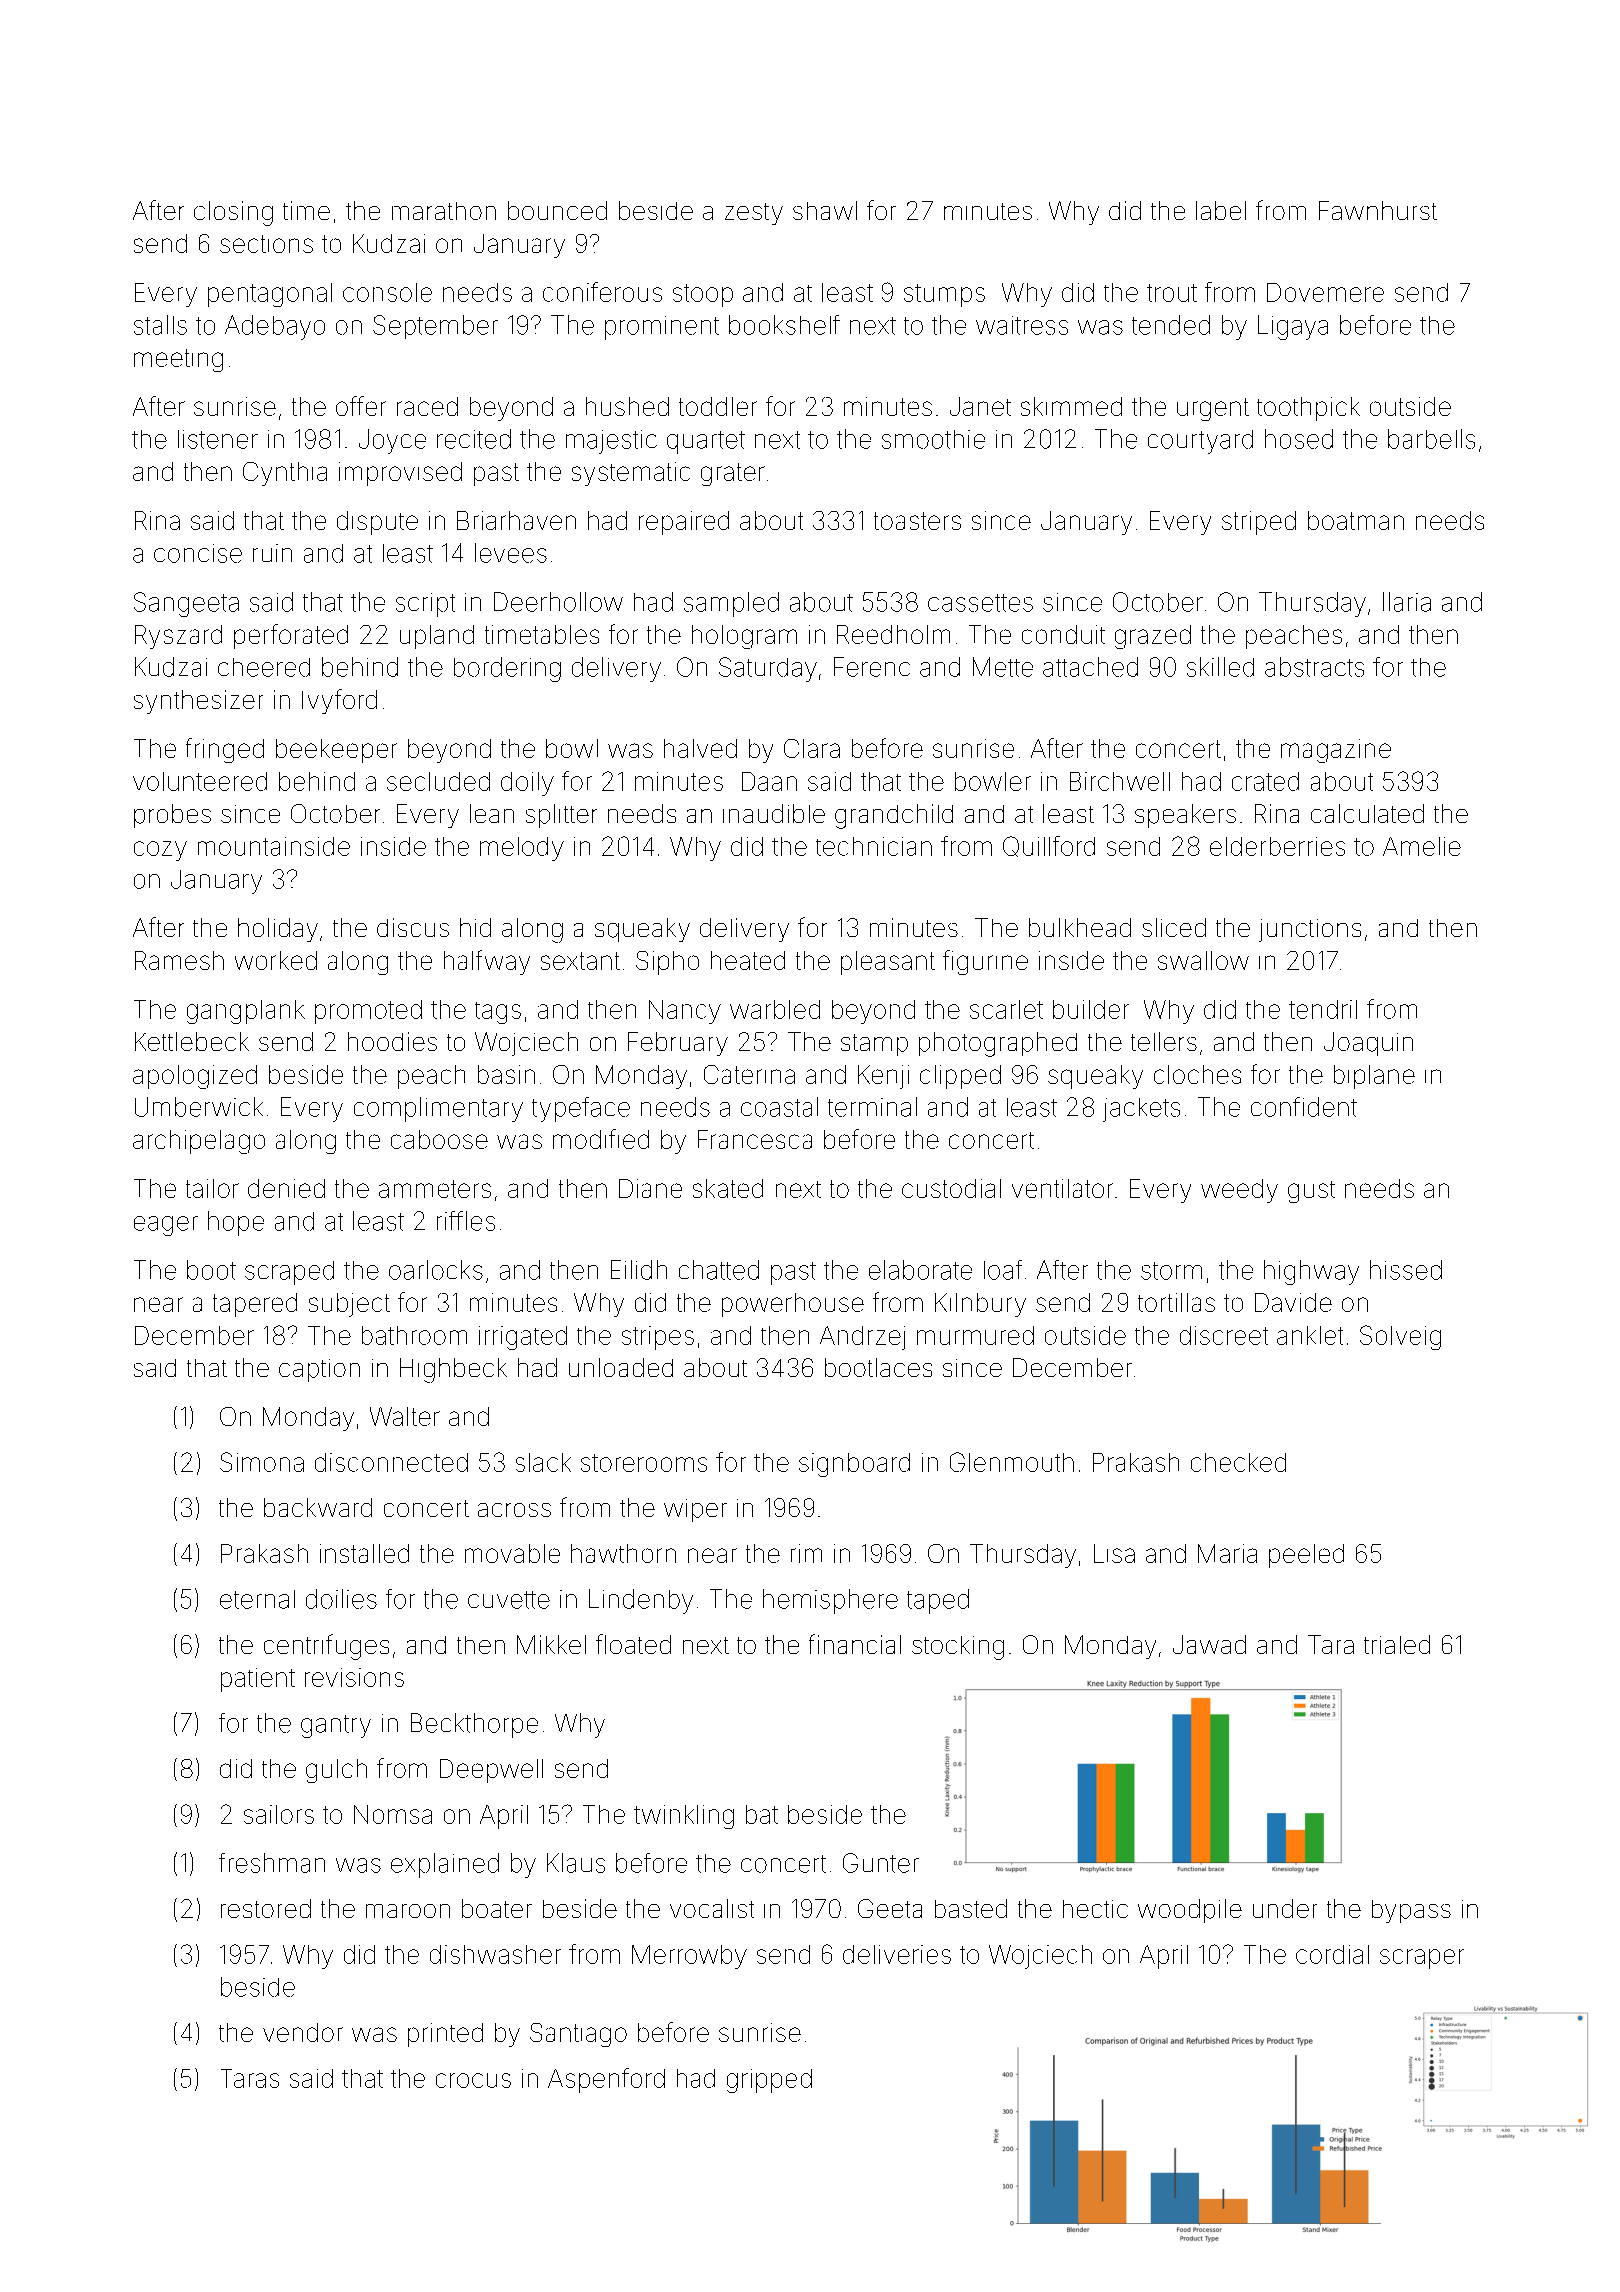 Image resolution: width=1620 pixels, height=2292 pixels. What do you see at coordinates (769, 2081) in the image?
I see `gripped` at bounding box center [769, 2081].
